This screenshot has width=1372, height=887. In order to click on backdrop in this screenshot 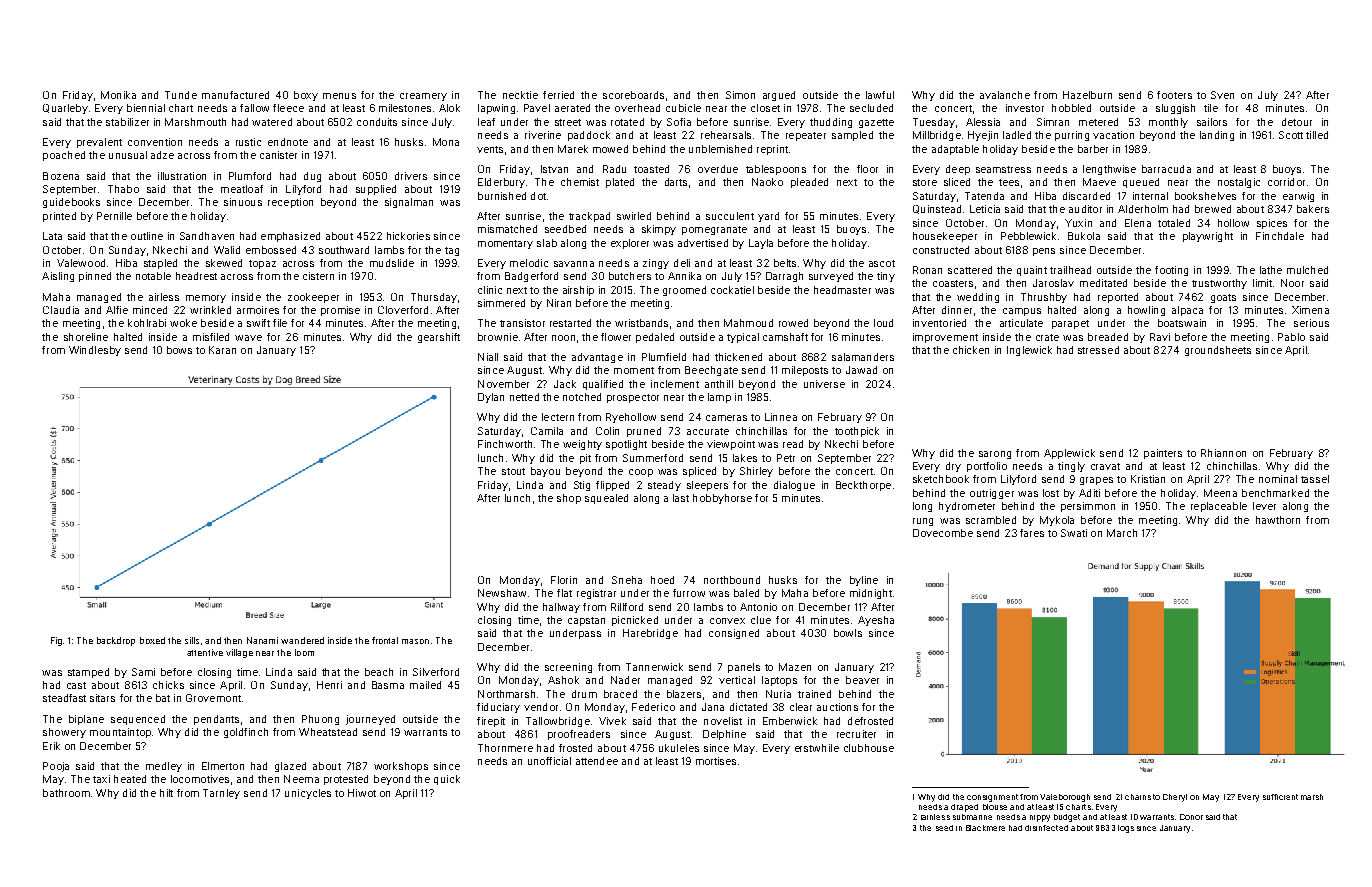, I will do `click(116, 641)`.
